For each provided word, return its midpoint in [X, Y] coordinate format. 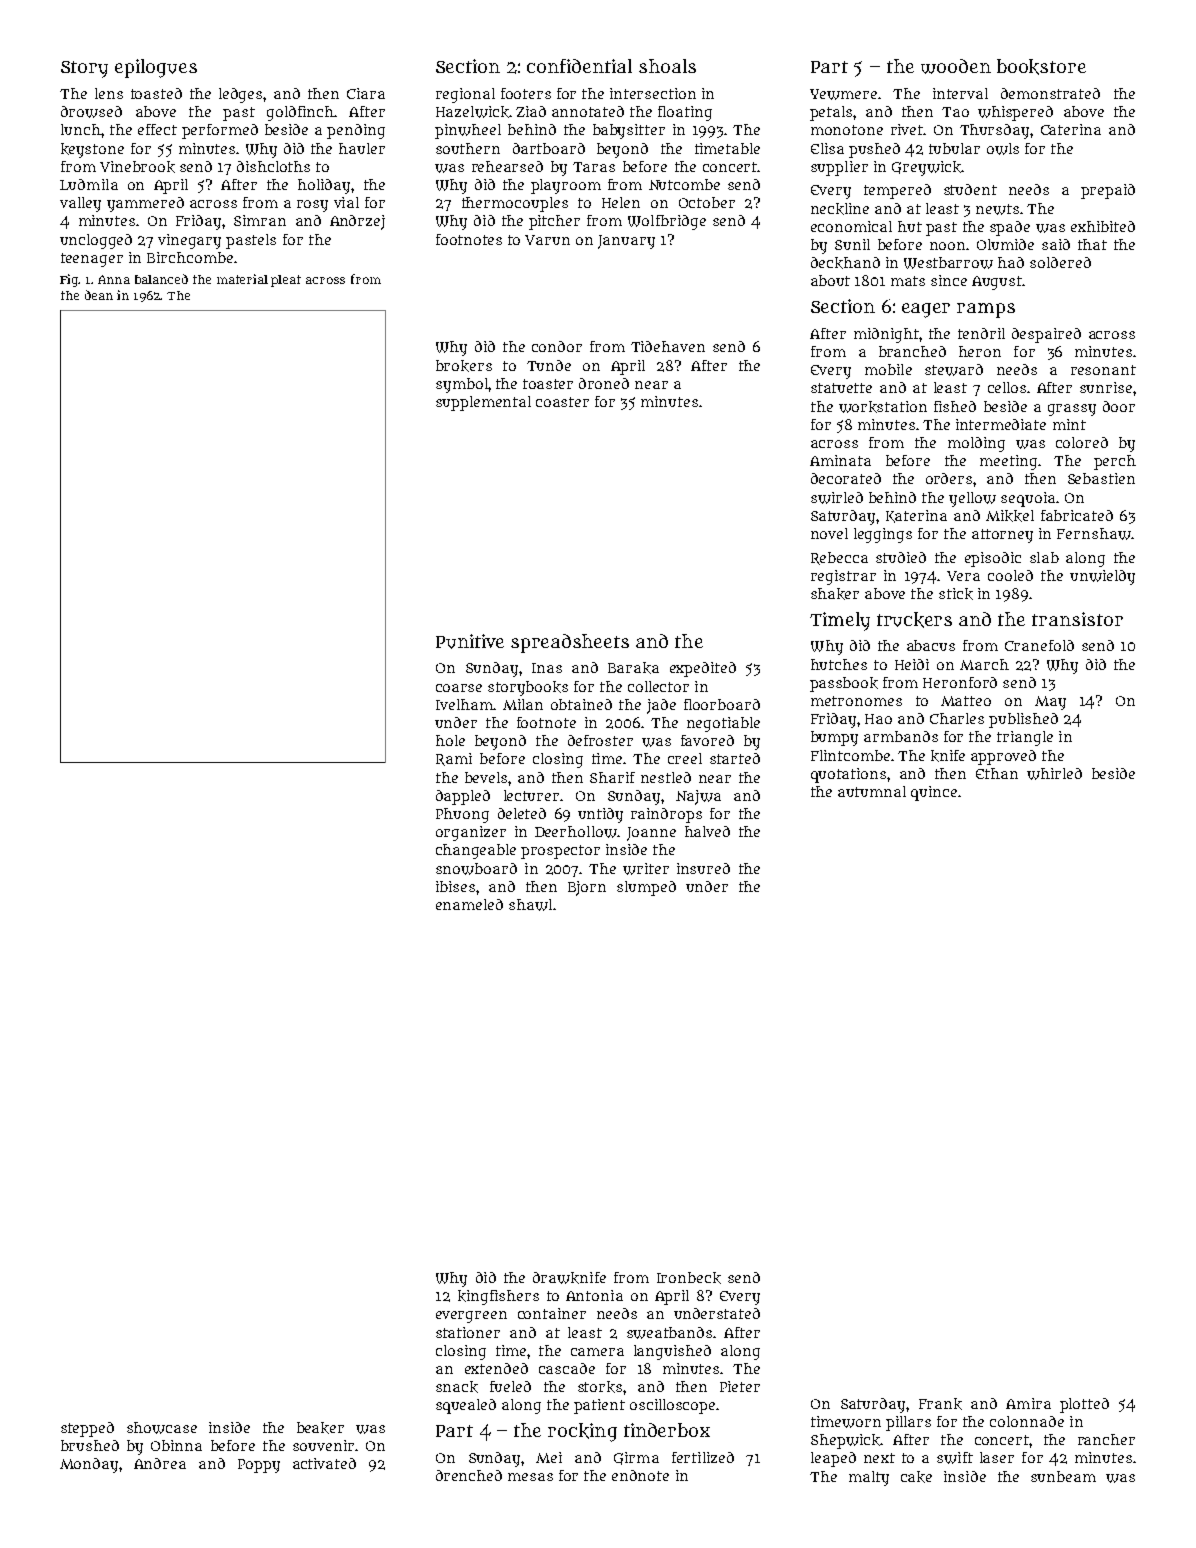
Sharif [612, 777]
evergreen [471, 1317]
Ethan [997, 773]
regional [465, 95]
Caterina [1071, 129]
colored [1082, 442]
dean [99, 295]
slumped [646, 888]
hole [450, 740]
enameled [469, 904]
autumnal [872, 791]
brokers [464, 366]
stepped [87, 1429]
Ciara [366, 93]
